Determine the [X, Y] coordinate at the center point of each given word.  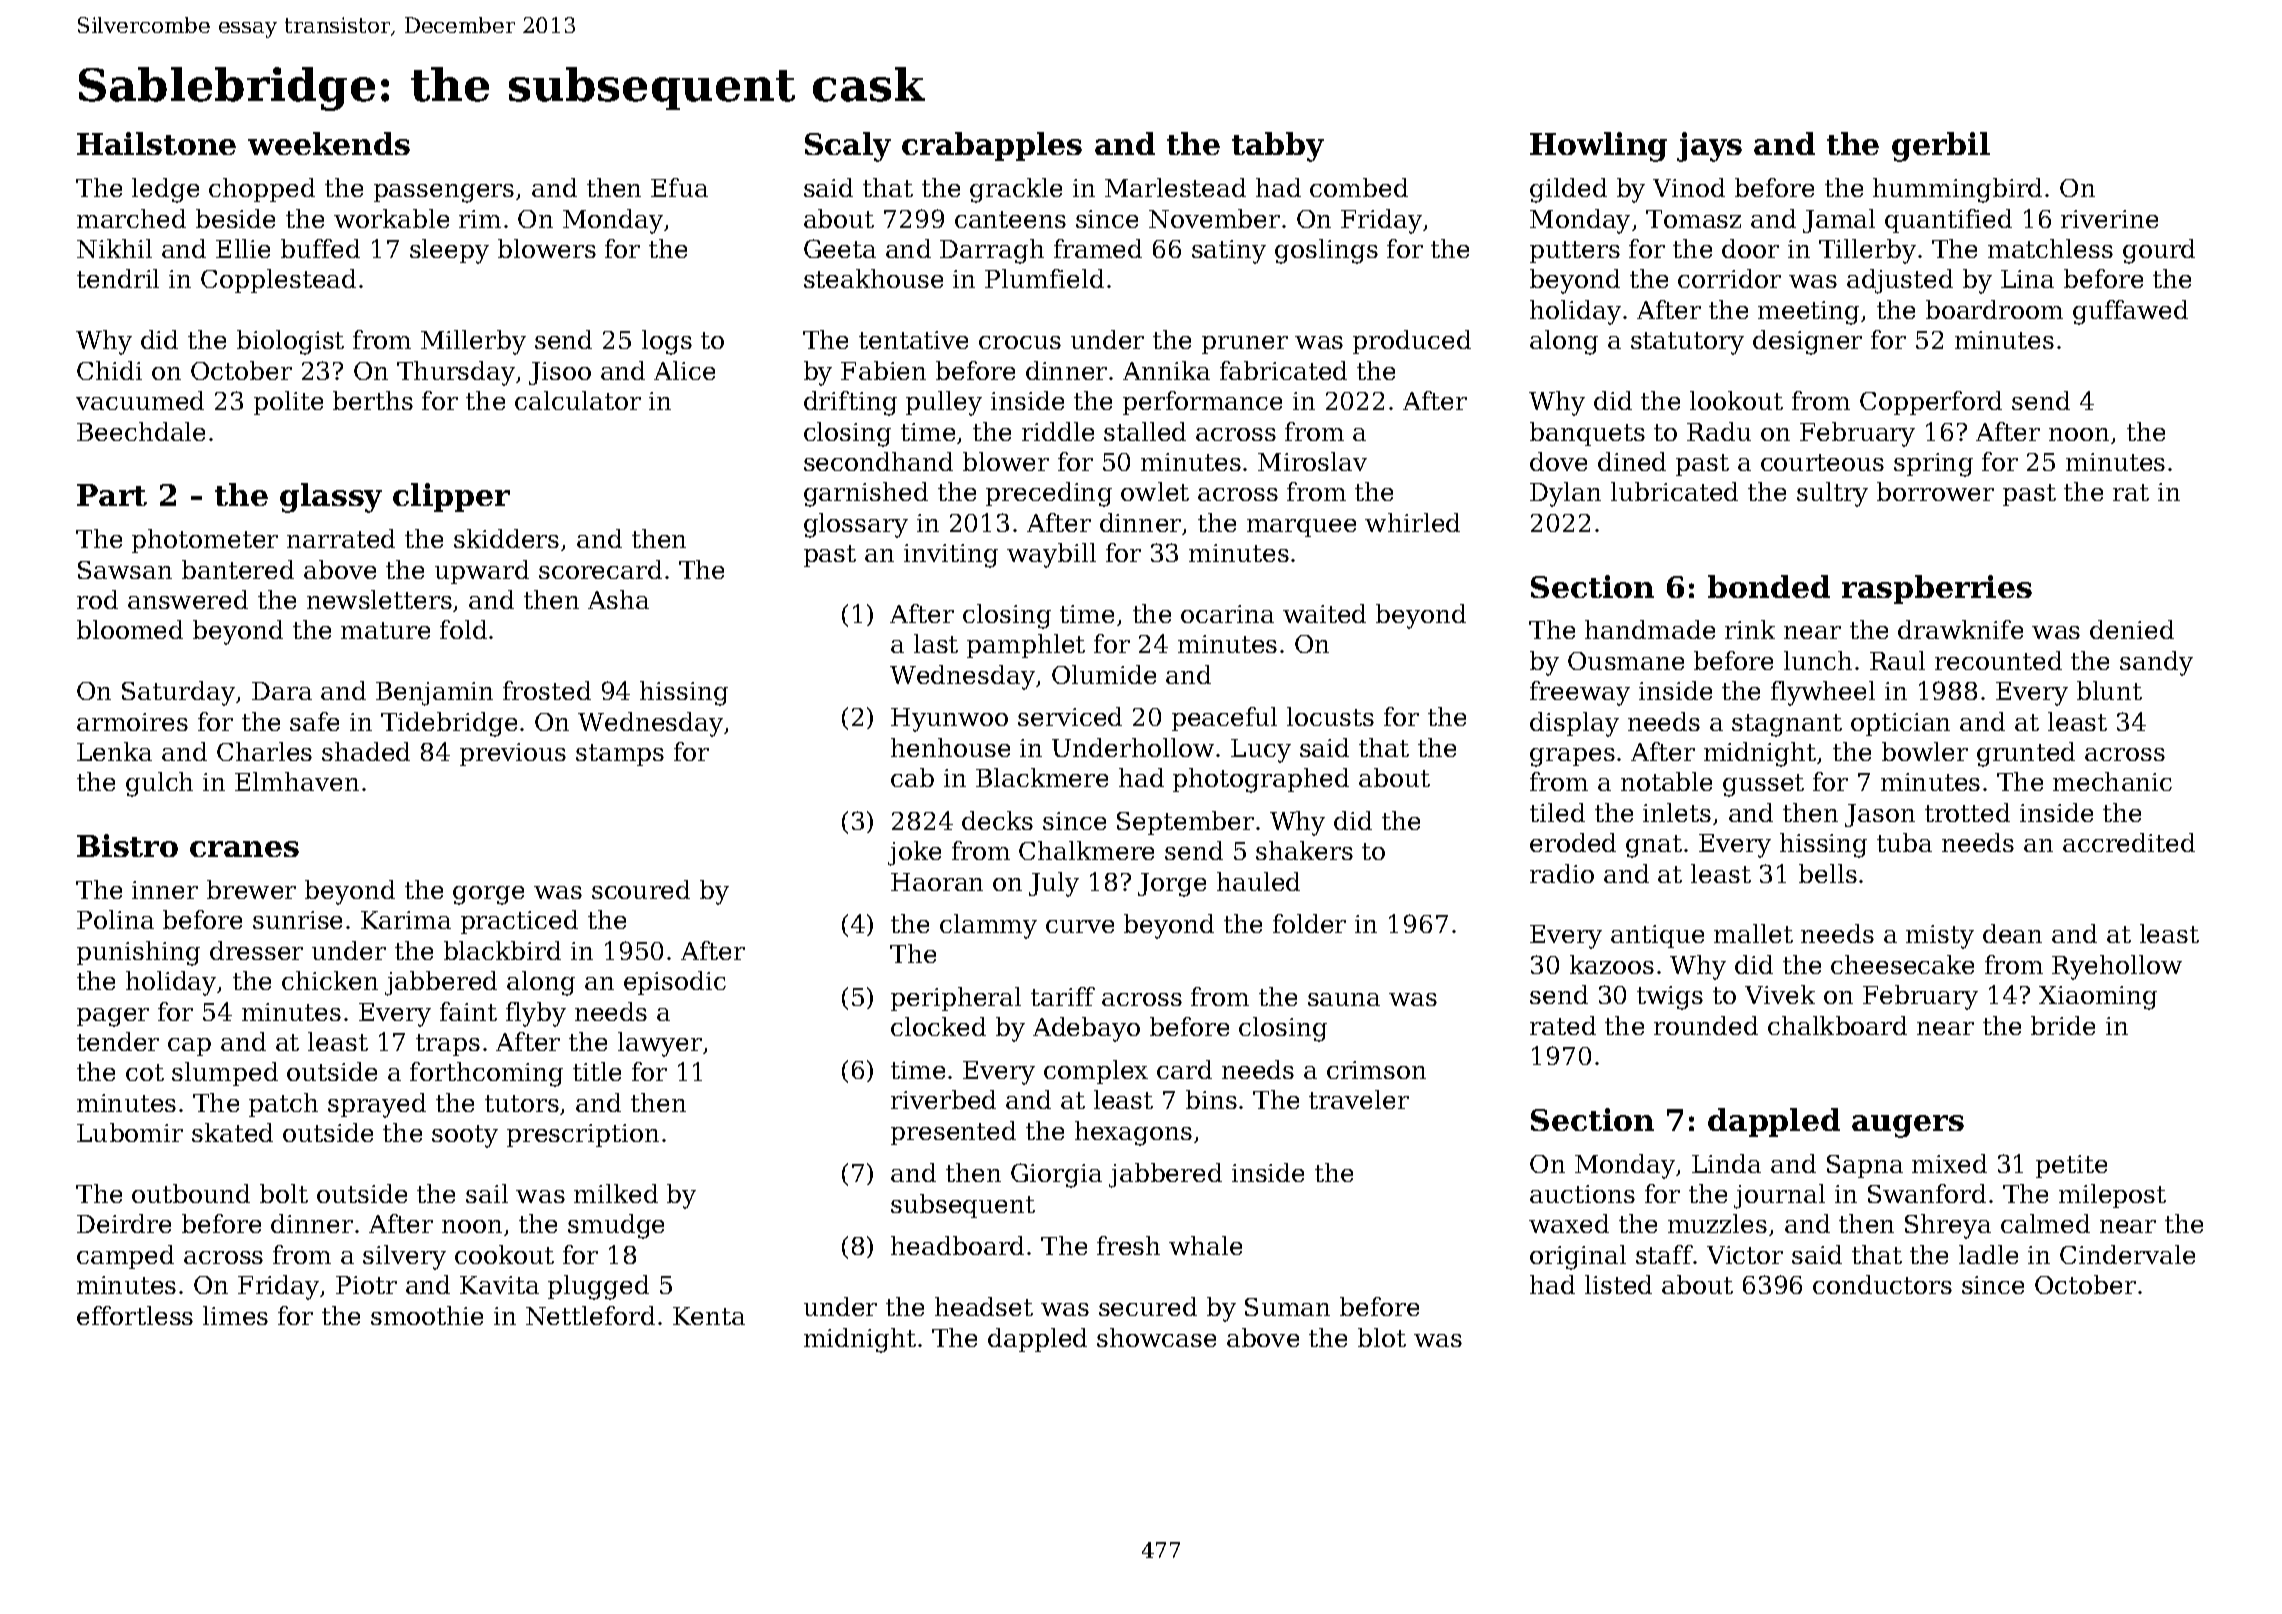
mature [385, 630]
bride [2063, 1025]
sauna [1344, 999]
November [1214, 218]
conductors [1882, 1284]
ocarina [1227, 614]
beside [235, 218]
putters [1575, 252]
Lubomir [130, 1132]
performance [1202, 403]
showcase [1156, 1337]
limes [235, 1315]
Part [112, 495]
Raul [1897, 660]
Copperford [1931, 403]
